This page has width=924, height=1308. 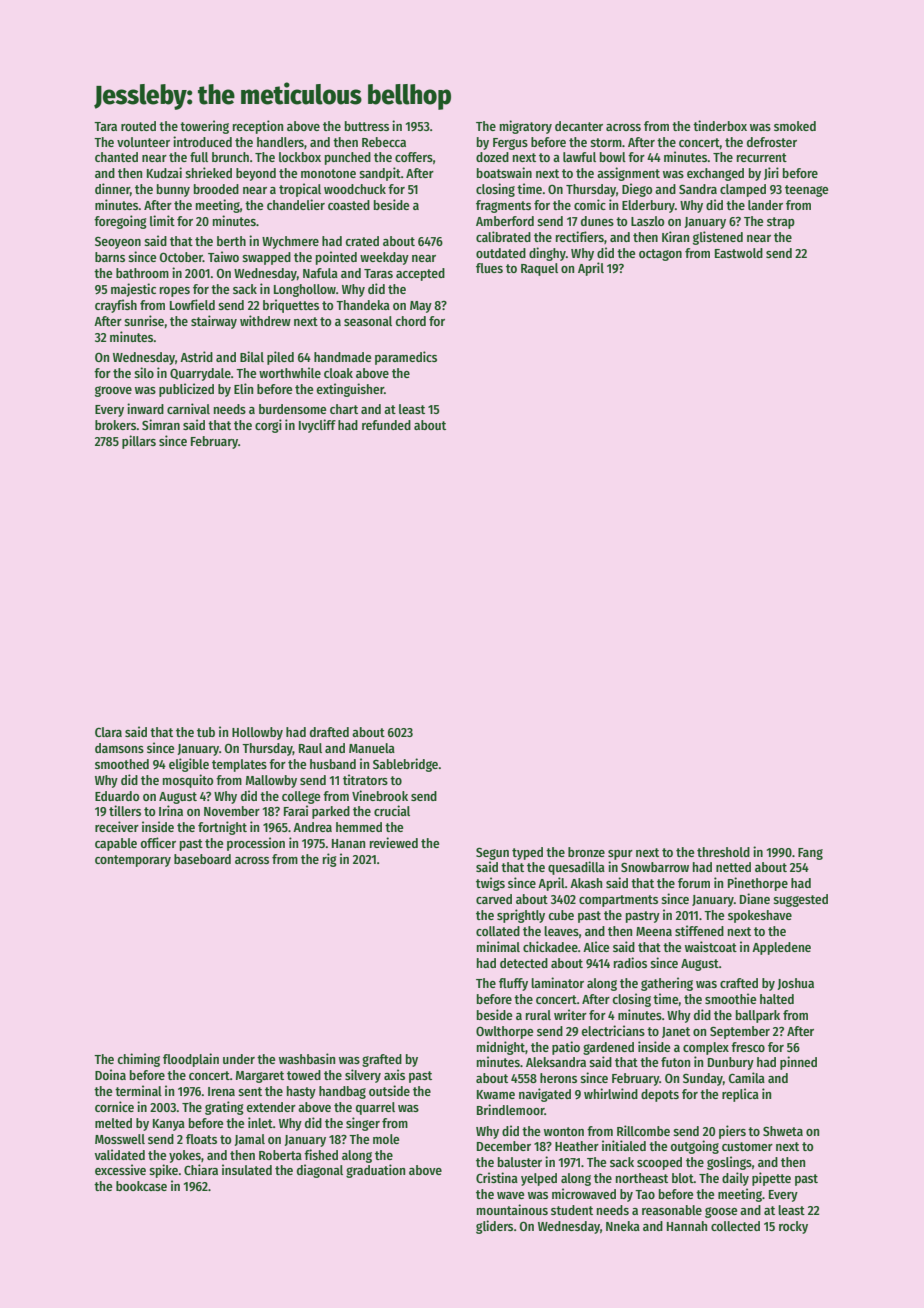 What do you see at coordinates (723, 852) in the page?
I see `threshold` at bounding box center [723, 852].
